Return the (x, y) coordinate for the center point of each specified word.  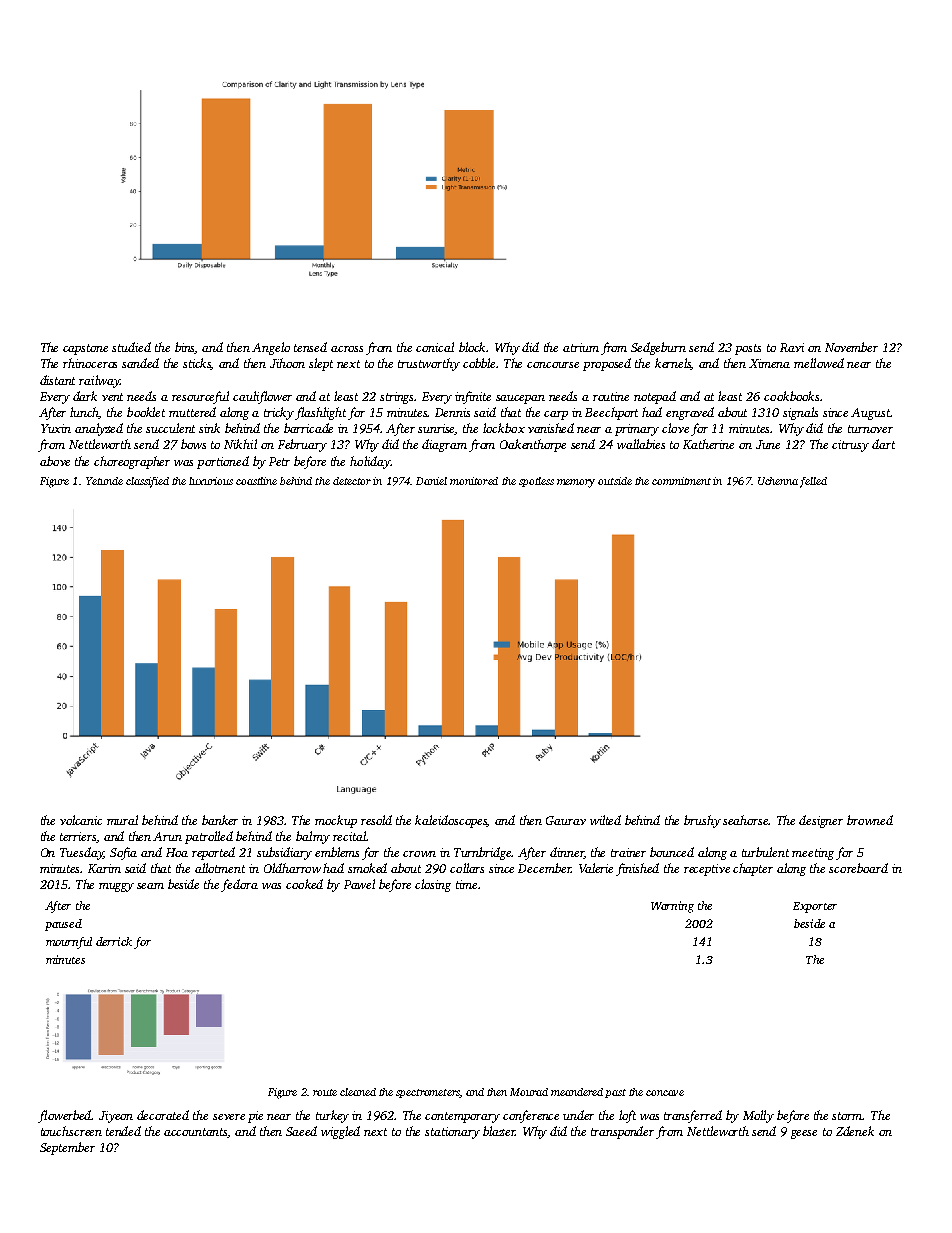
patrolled (209, 837)
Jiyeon (116, 1117)
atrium (581, 347)
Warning (672, 907)
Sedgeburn (658, 348)
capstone (85, 349)
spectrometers (428, 1093)
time (466, 884)
